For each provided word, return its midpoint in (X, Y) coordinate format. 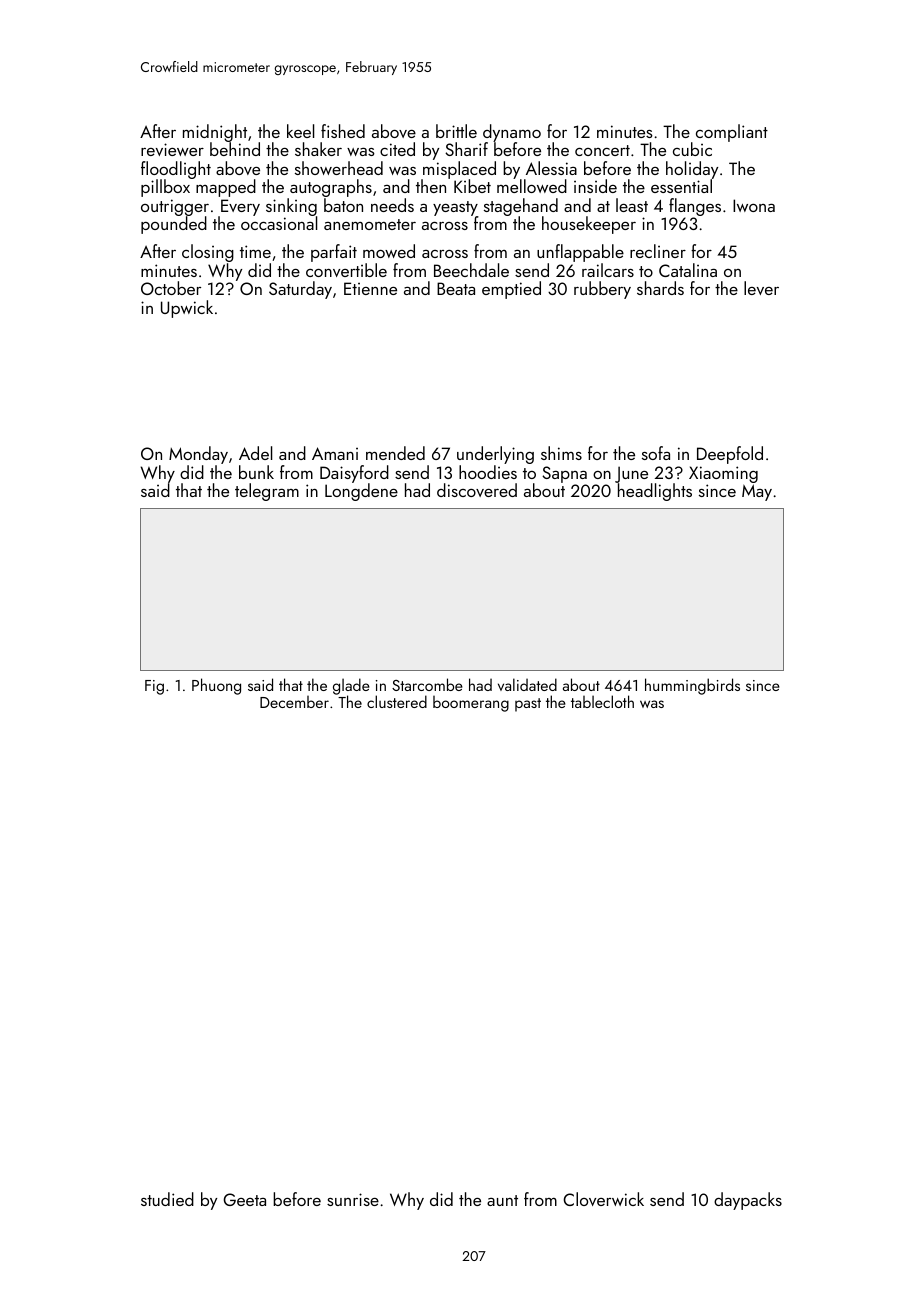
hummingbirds (692, 686)
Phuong (216, 686)
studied (167, 1199)
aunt (502, 1200)
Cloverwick (603, 1199)
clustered (397, 701)
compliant (732, 133)
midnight (215, 133)
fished (343, 131)
